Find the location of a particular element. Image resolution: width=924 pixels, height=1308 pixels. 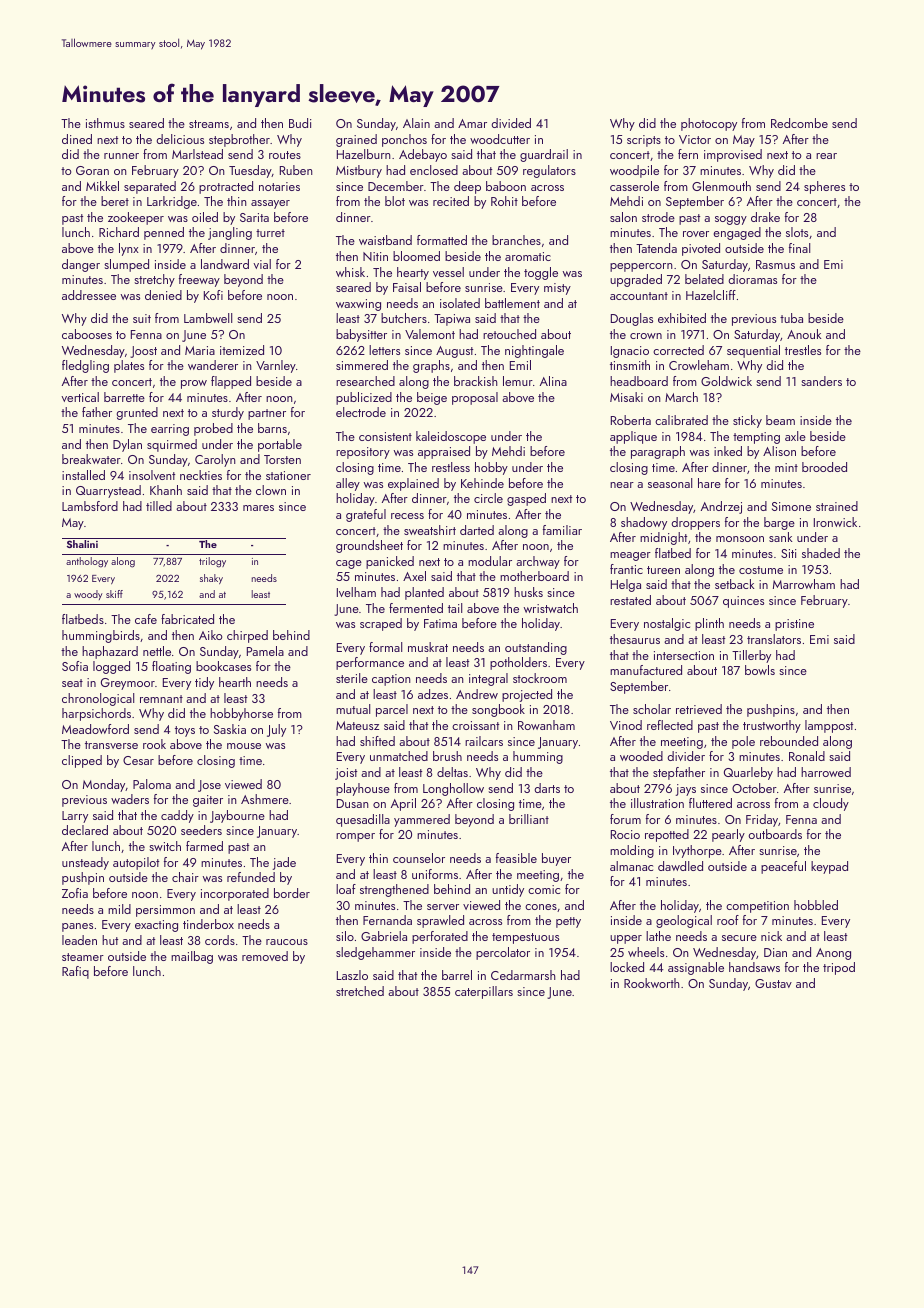

deep is located at coordinates (467, 187).
